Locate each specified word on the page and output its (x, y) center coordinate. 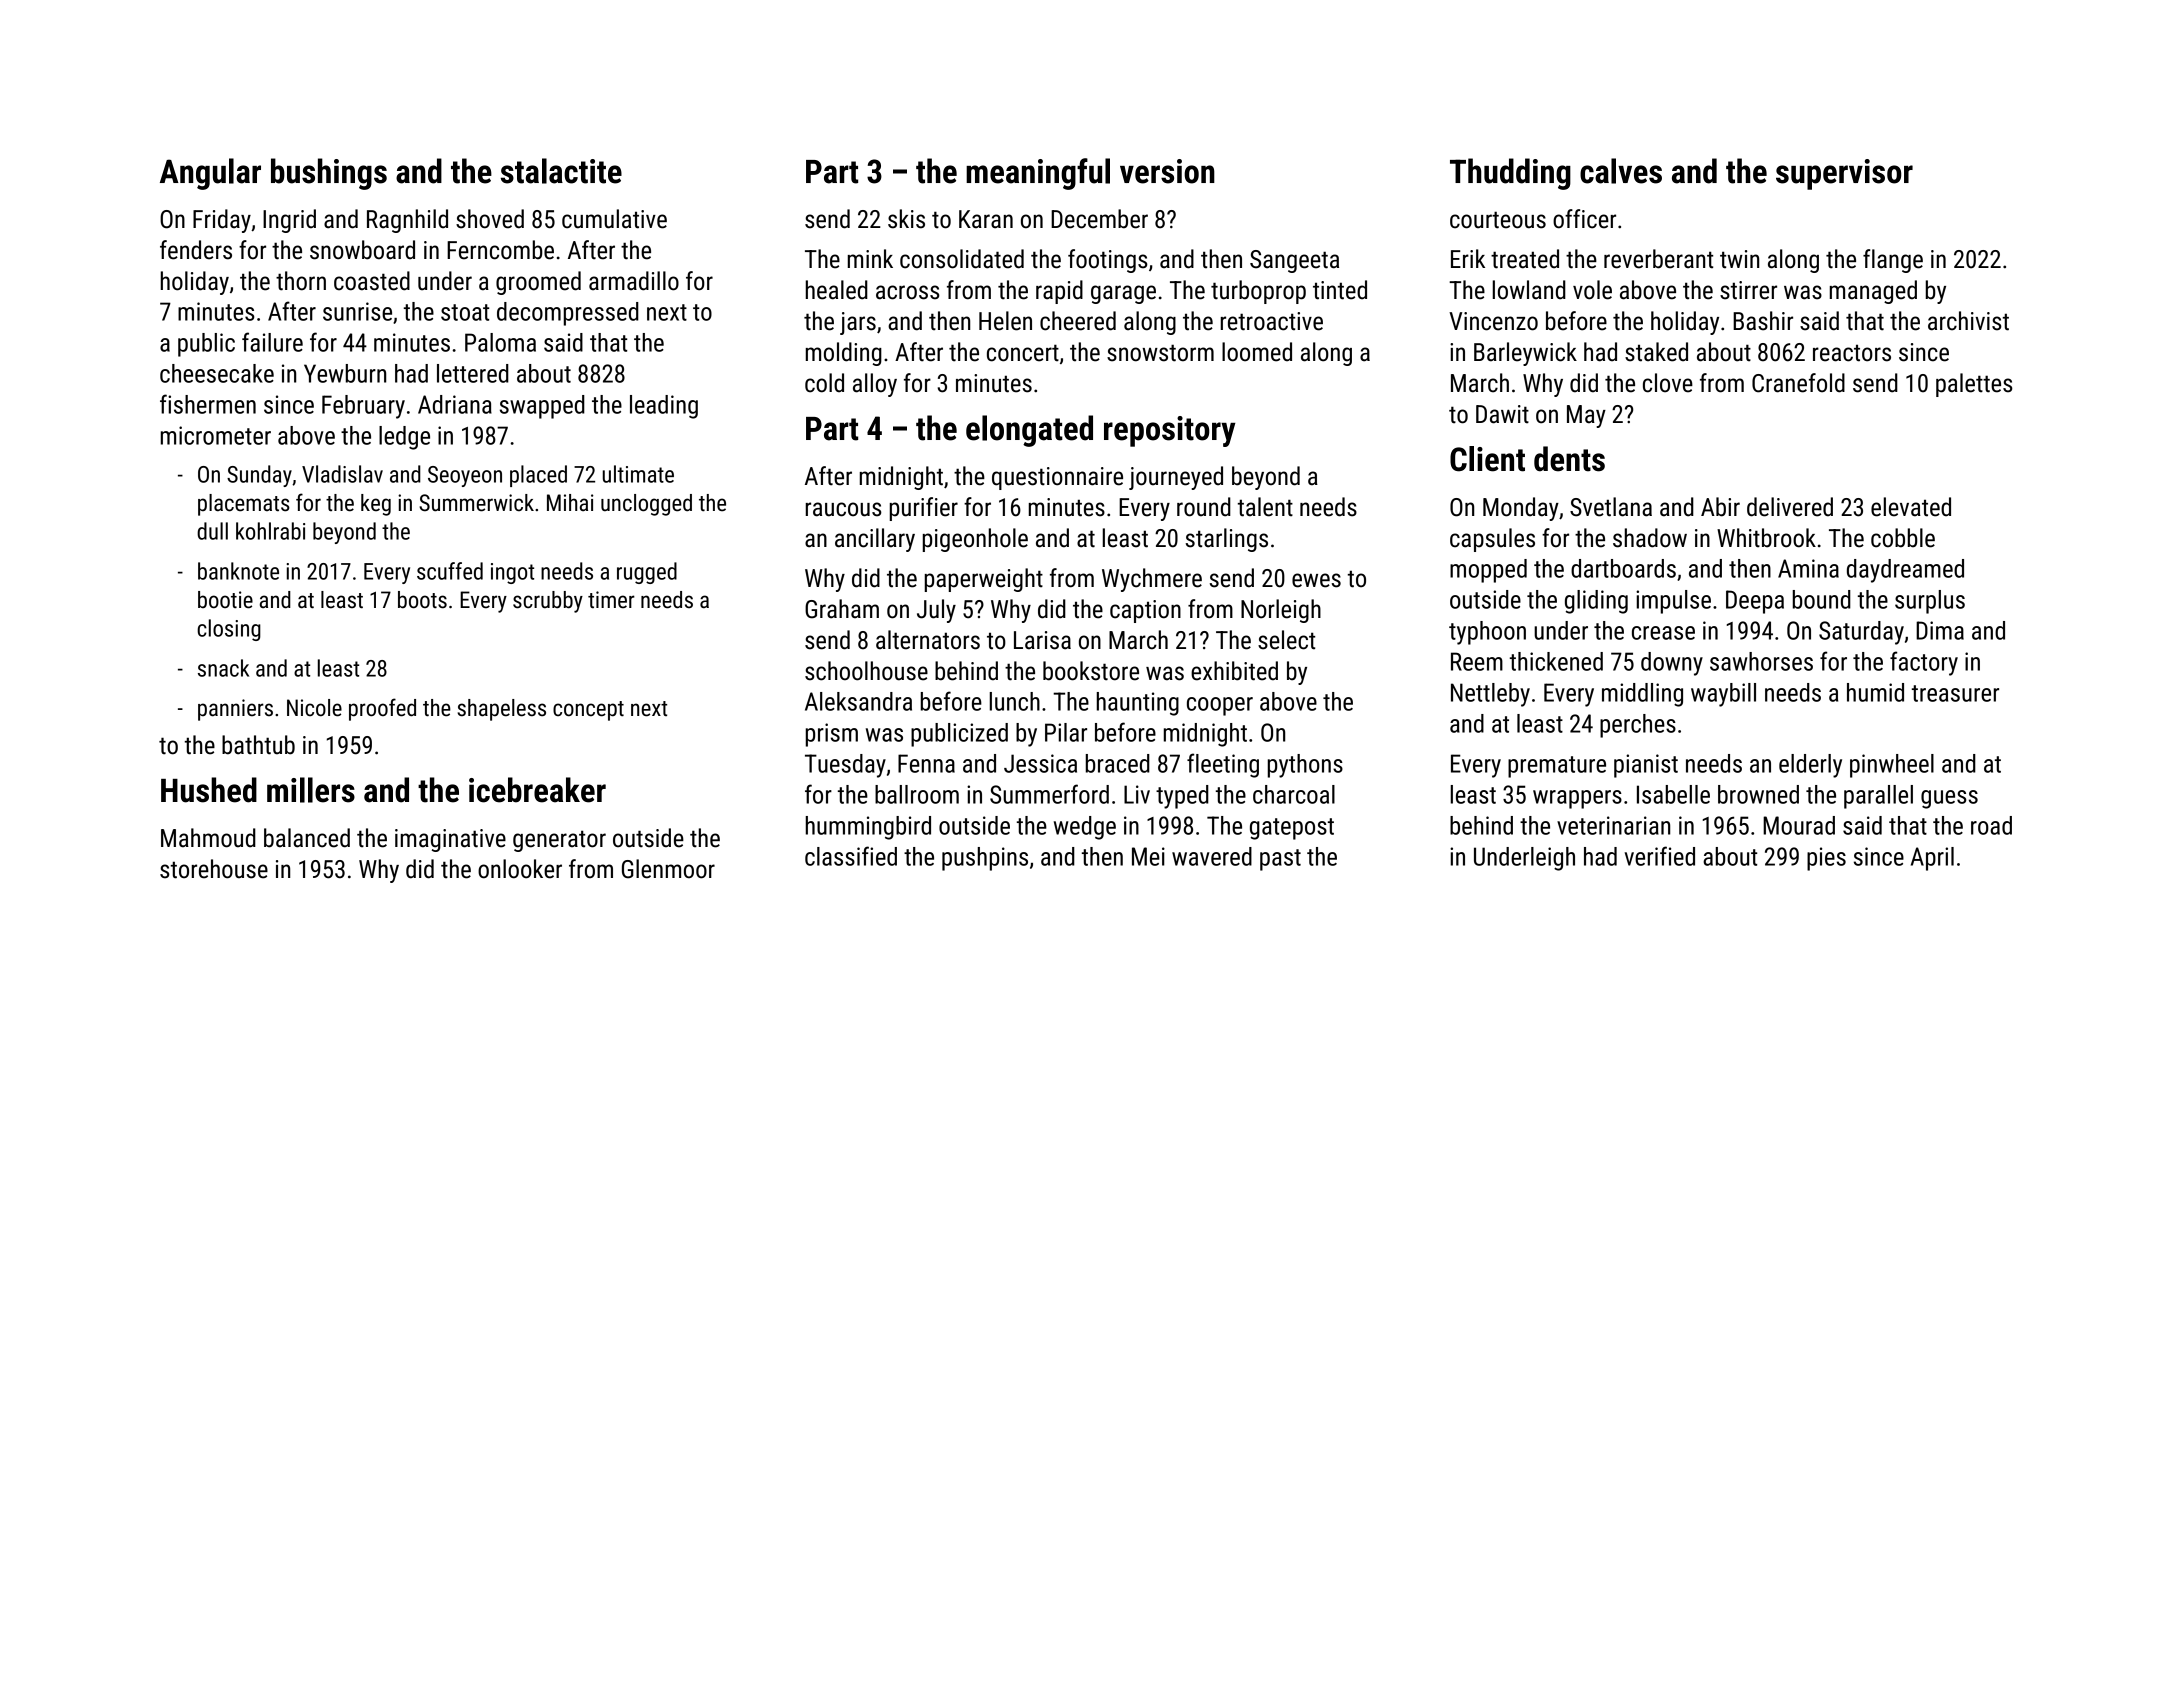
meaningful (1038, 174)
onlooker (520, 869)
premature (1557, 767)
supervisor (1844, 174)
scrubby (548, 602)
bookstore (1091, 671)
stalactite (561, 171)
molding (844, 354)
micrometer (216, 435)
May (1586, 416)
